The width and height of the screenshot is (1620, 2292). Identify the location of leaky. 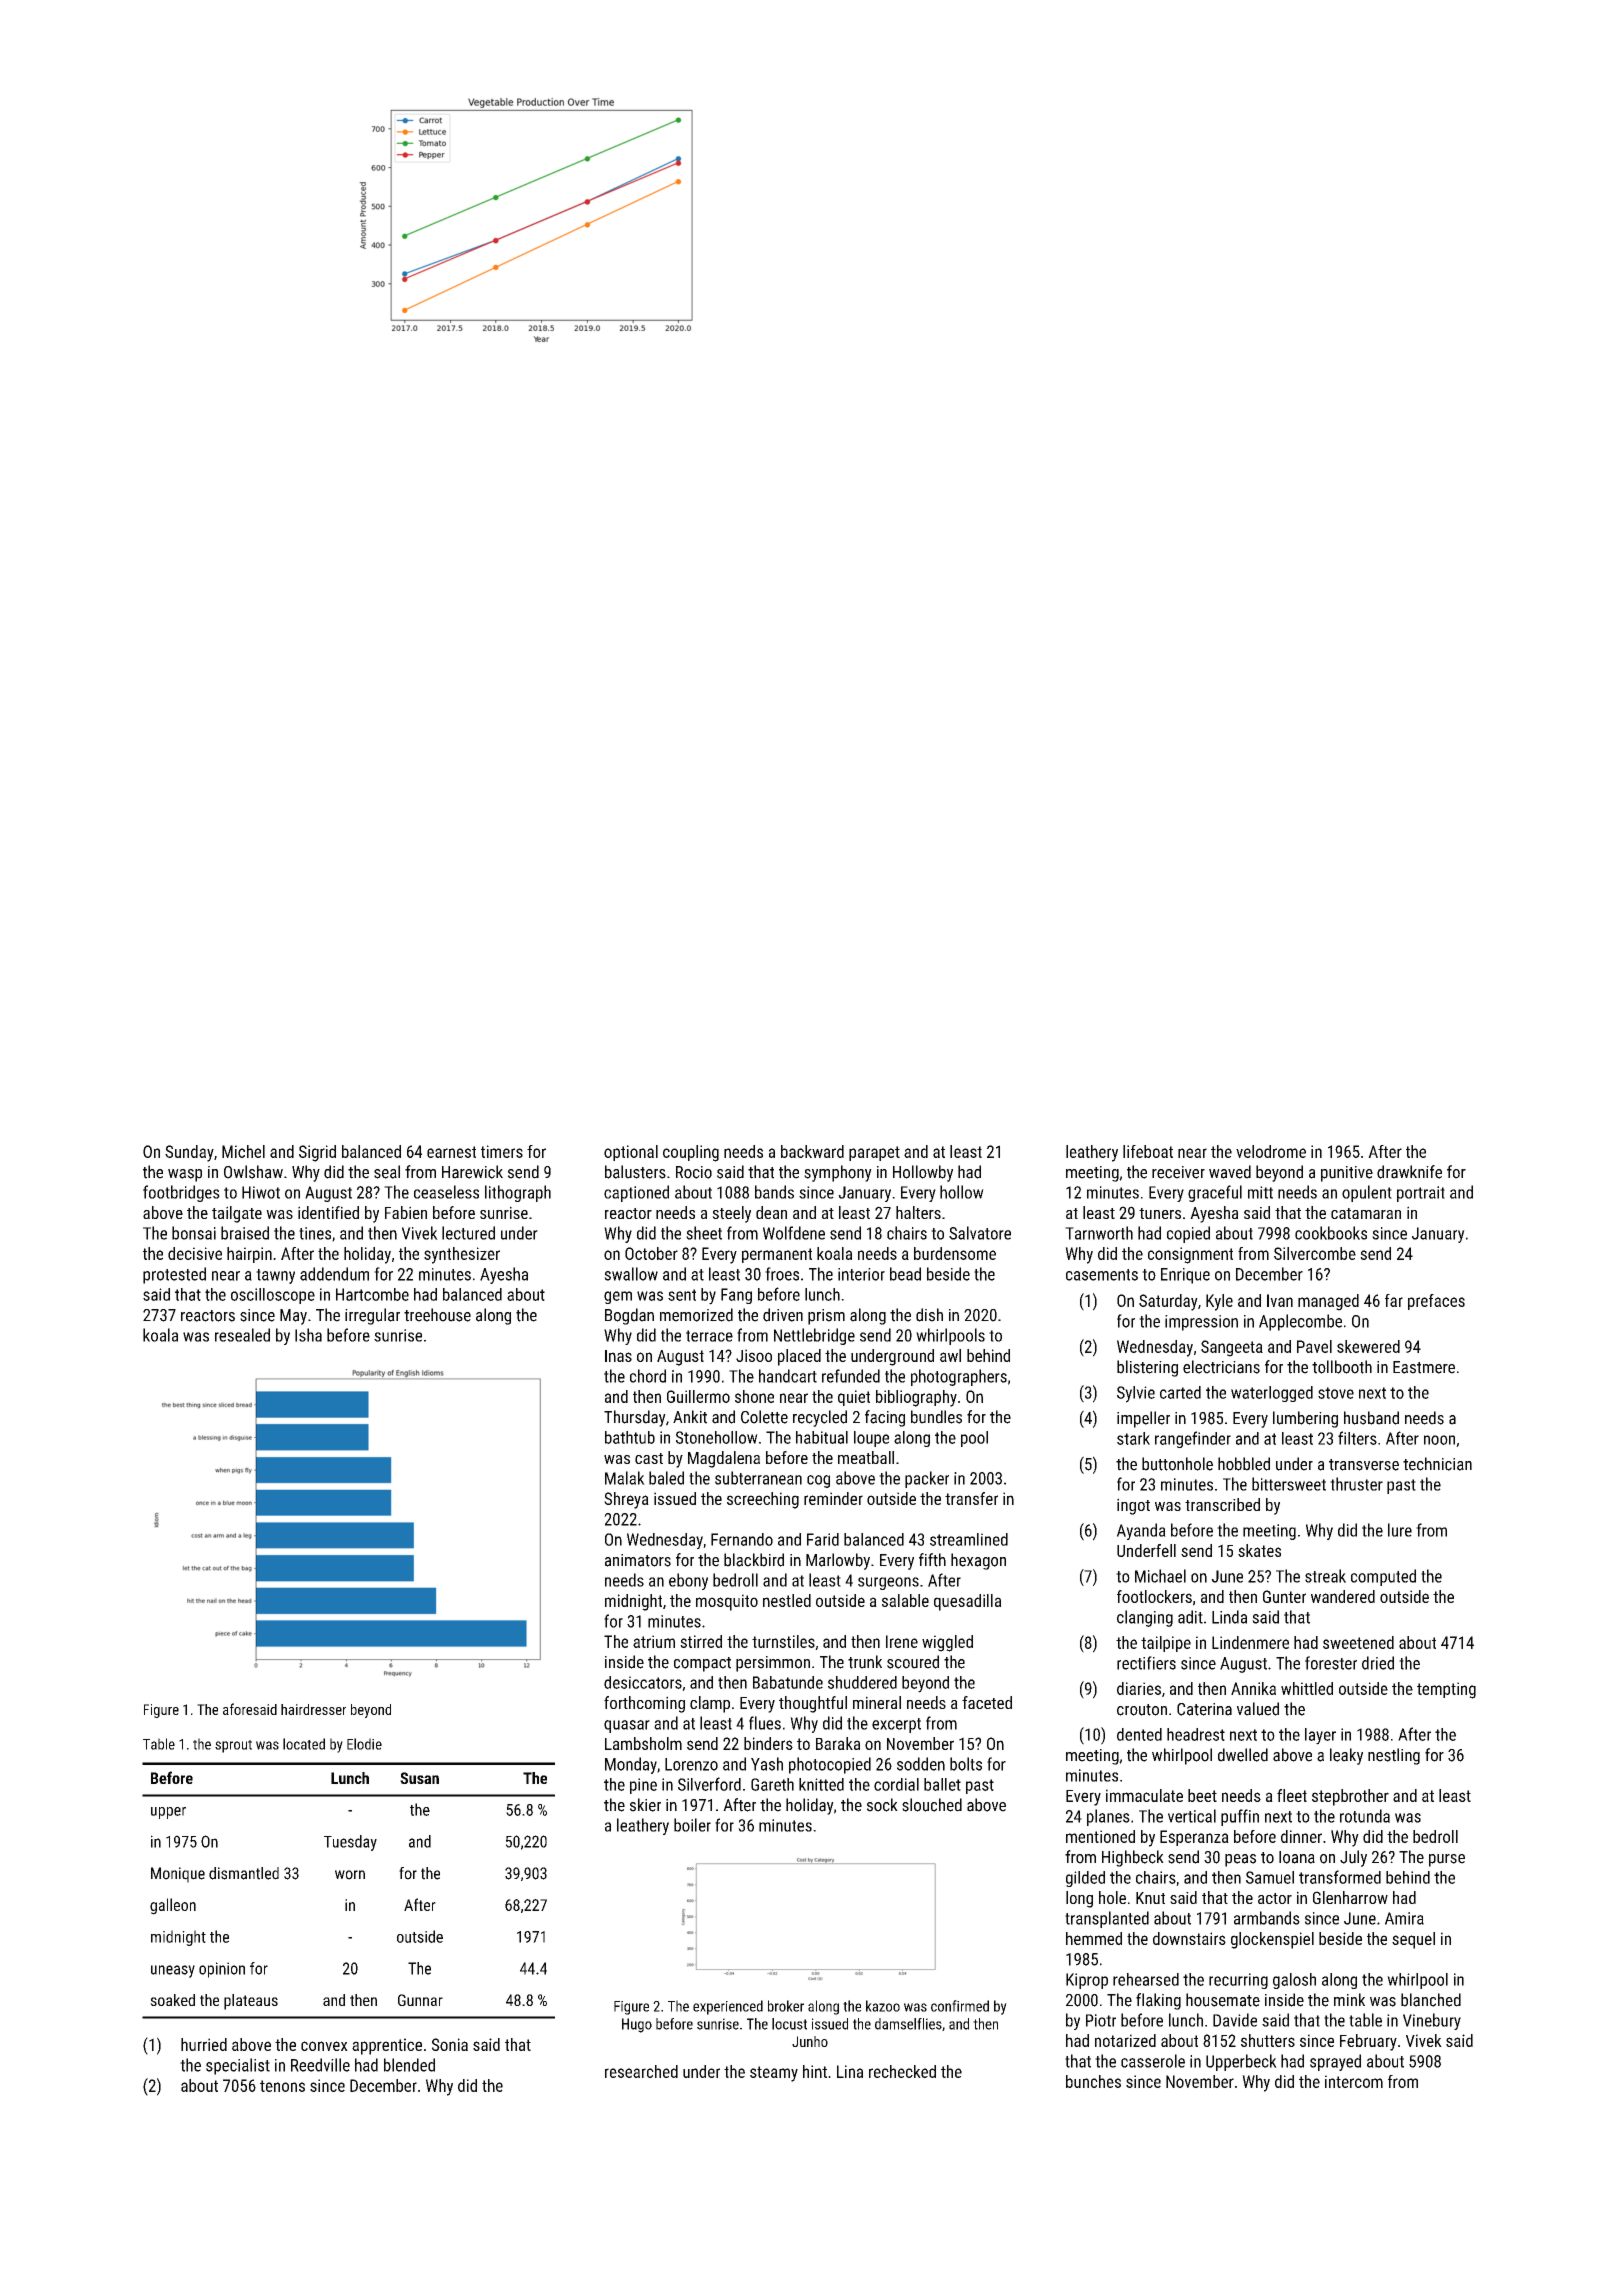
(1346, 1756).
